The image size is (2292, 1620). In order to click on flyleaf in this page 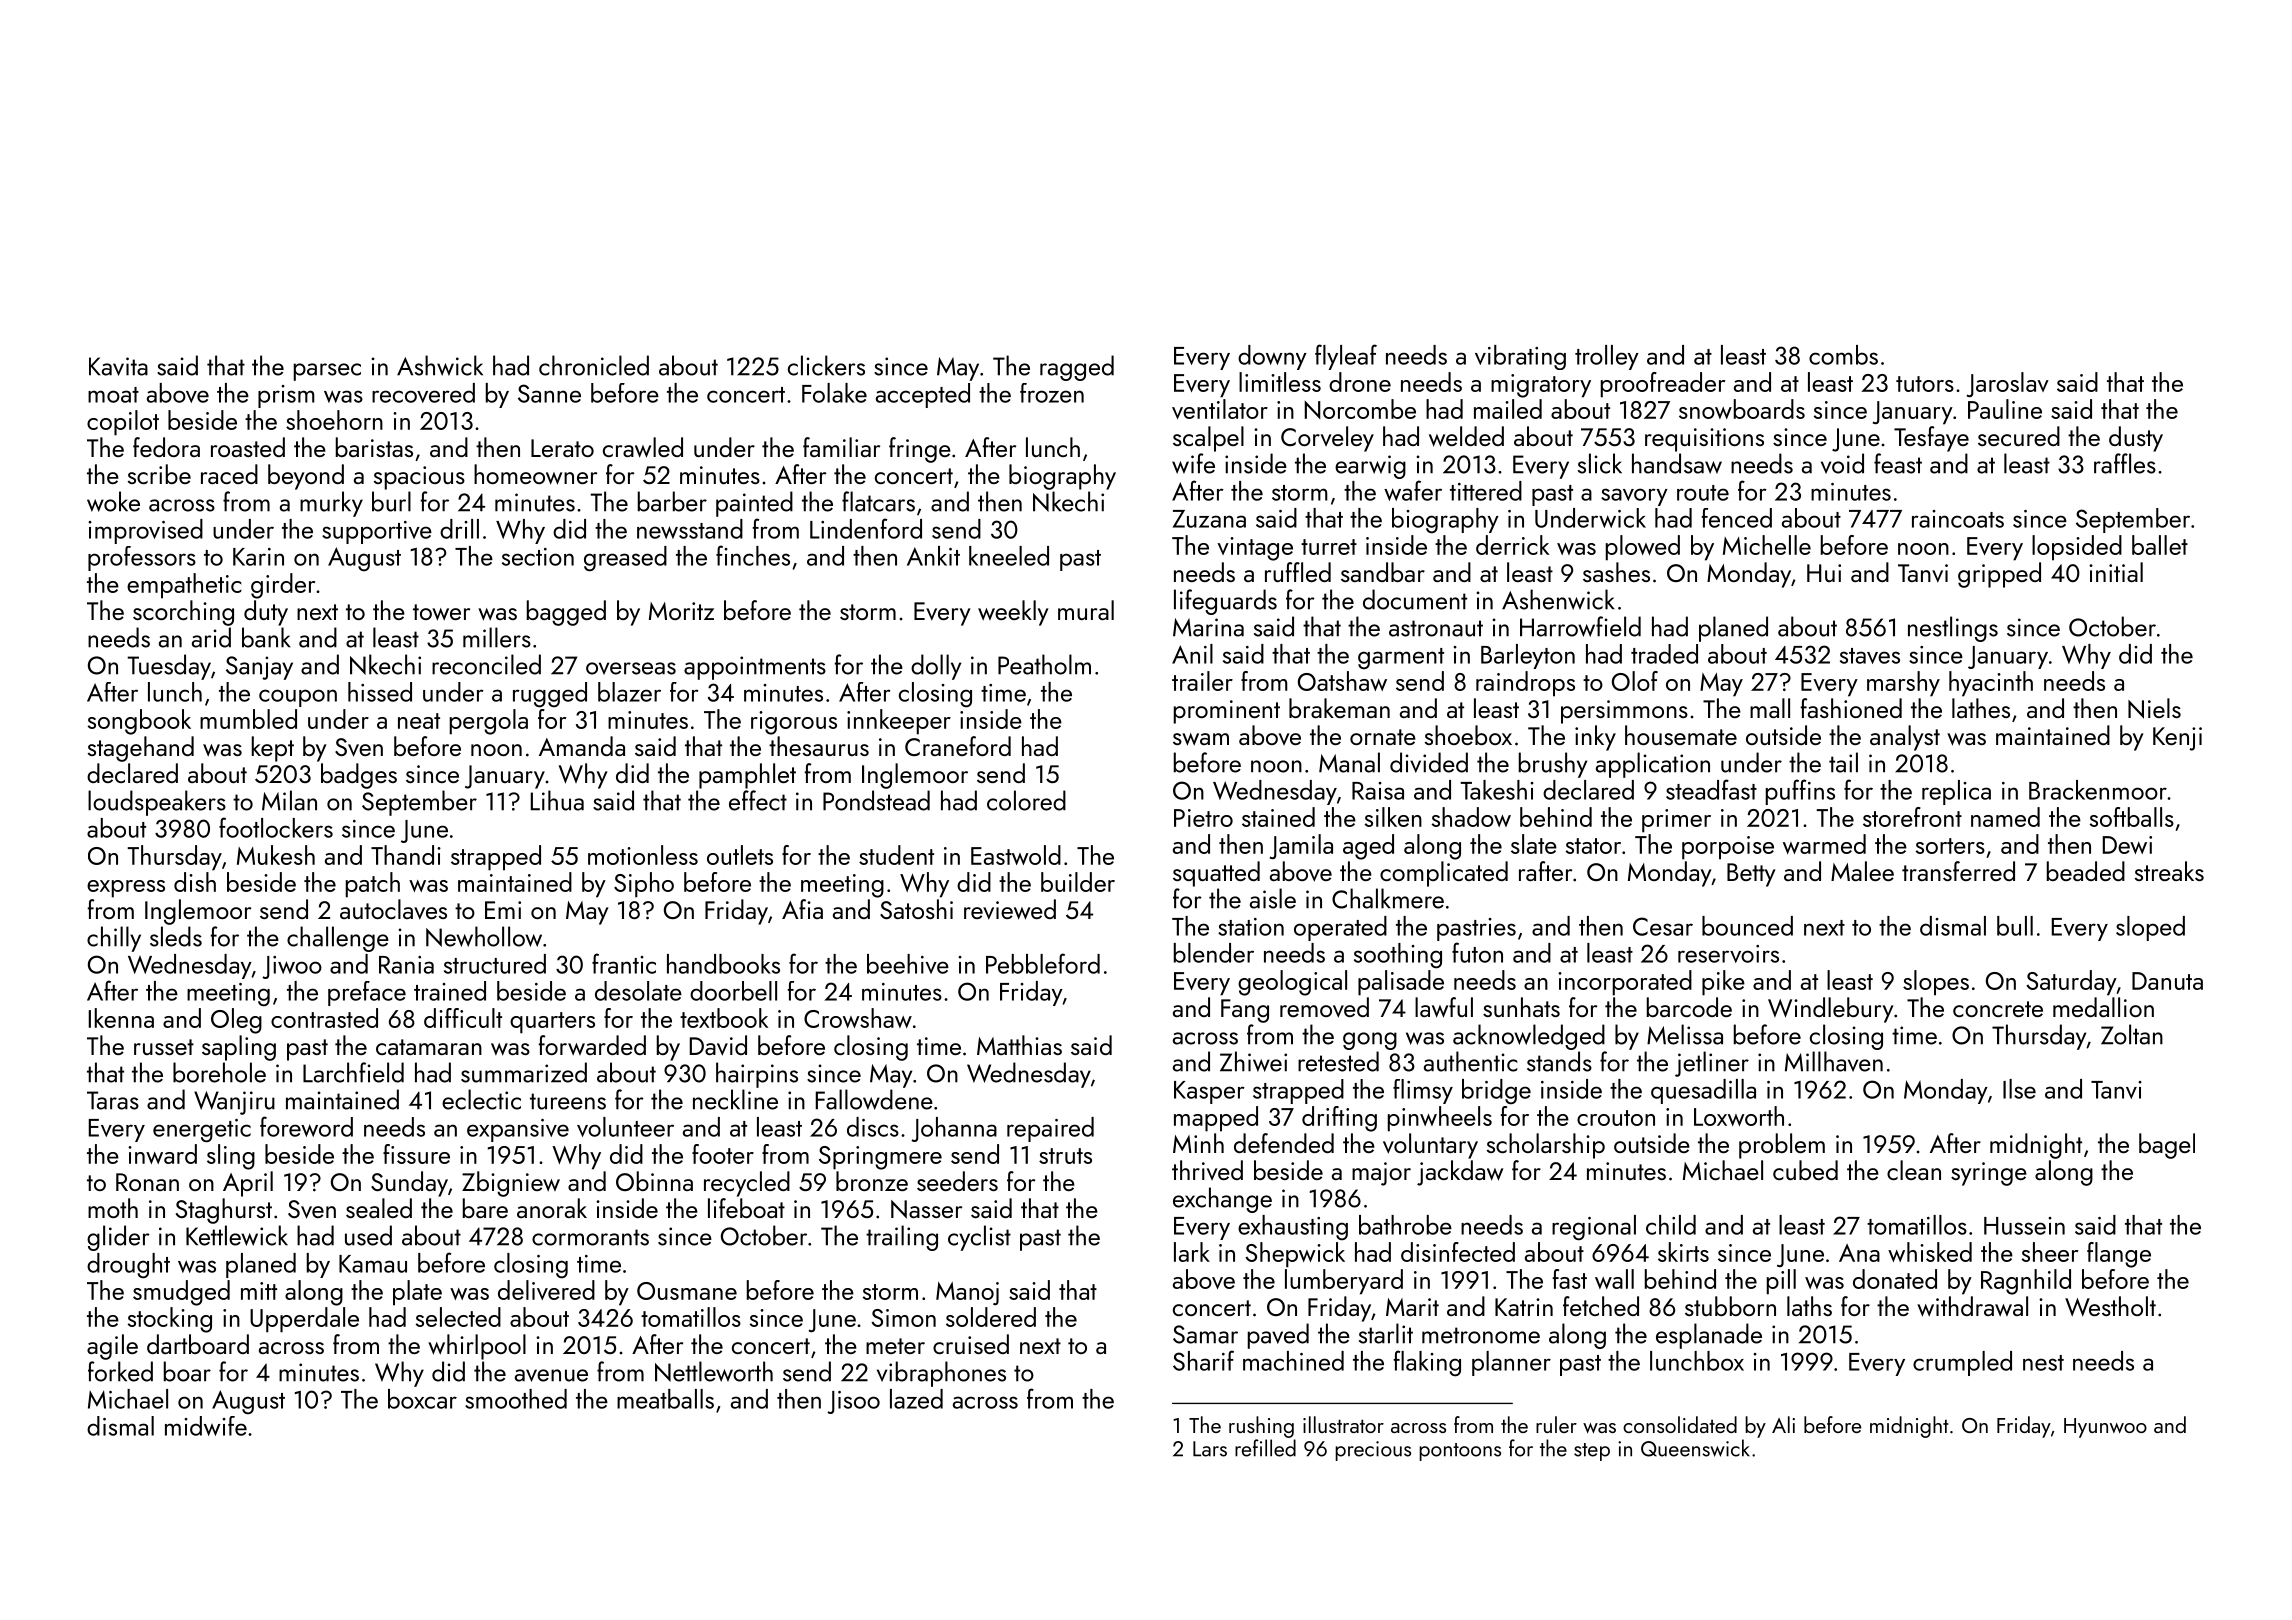, I will do `click(1346, 357)`.
